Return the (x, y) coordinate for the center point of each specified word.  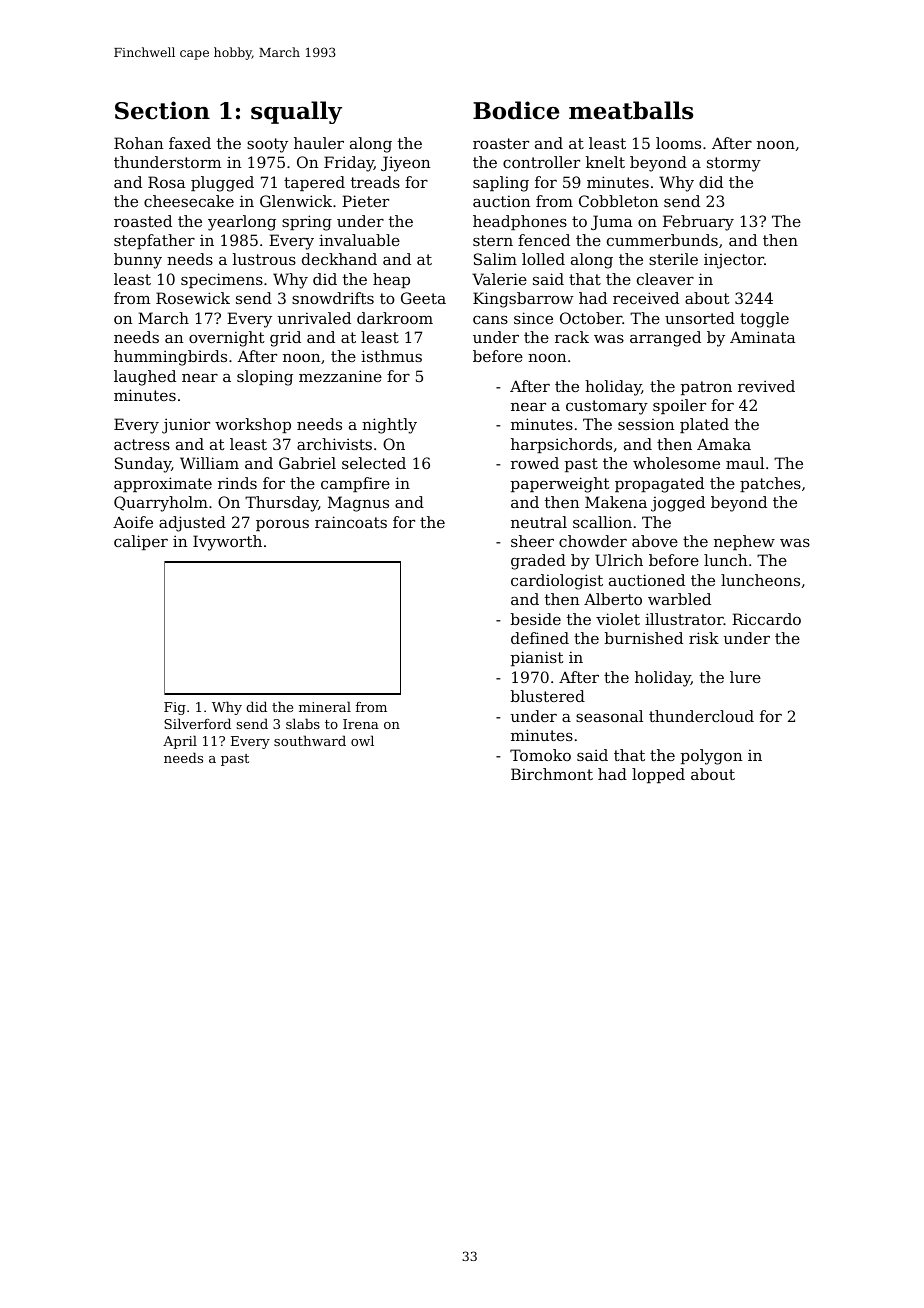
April (180, 742)
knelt (605, 162)
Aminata (763, 337)
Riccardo (766, 619)
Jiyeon (405, 164)
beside (536, 619)
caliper (141, 542)
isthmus (391, 356)
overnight (227, 339)
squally (296, 112)
